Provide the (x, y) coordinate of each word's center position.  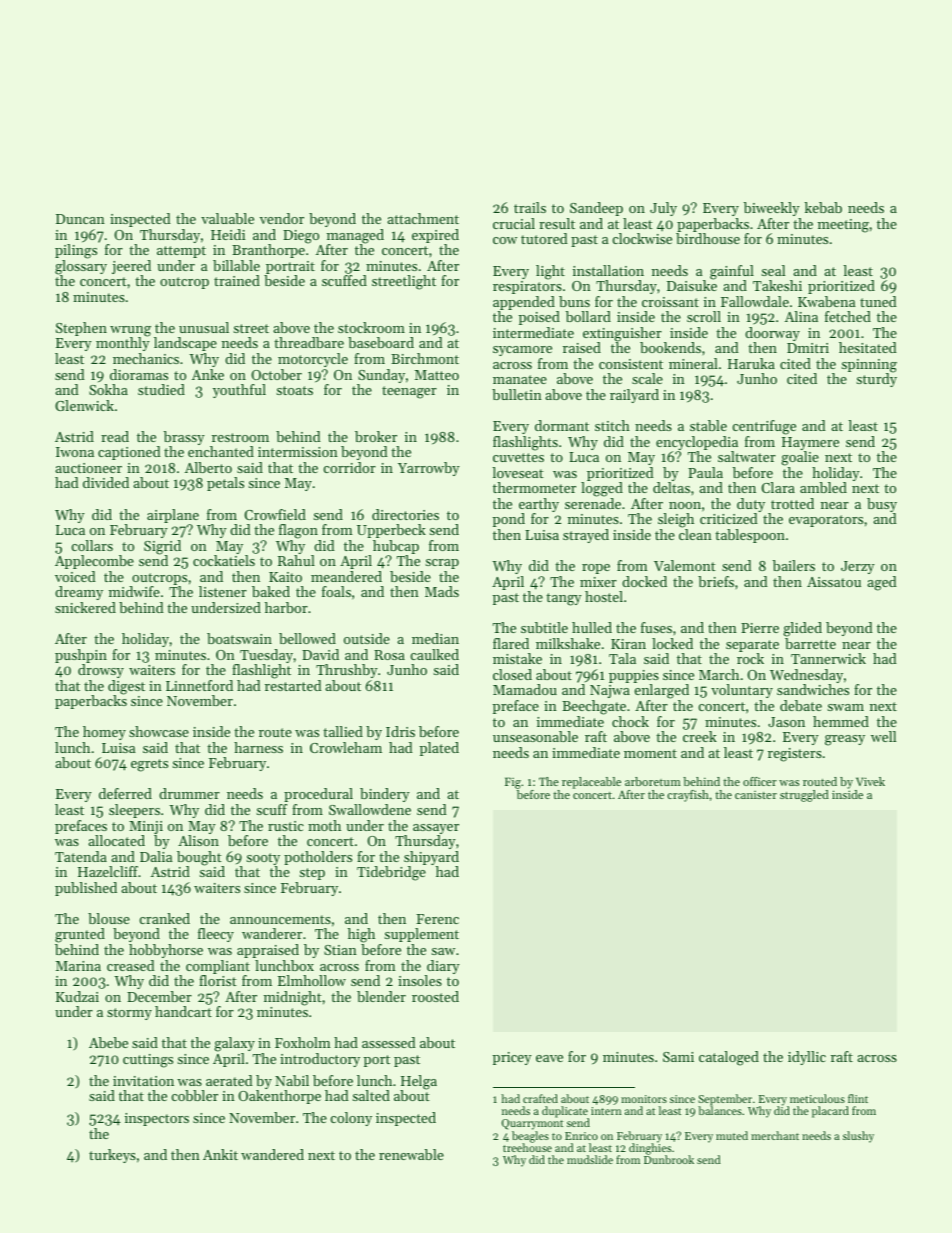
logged (602, 489)
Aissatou (834, 582)
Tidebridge (391, 873)
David (320, 654)
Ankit (220, 1154)
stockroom (371, 327)
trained (237, 280)
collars (92, 545)
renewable (411, 1154)
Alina (801, 316)
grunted (80, 935)
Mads (442, 591)
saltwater (747, 456)
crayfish (688, 796)
